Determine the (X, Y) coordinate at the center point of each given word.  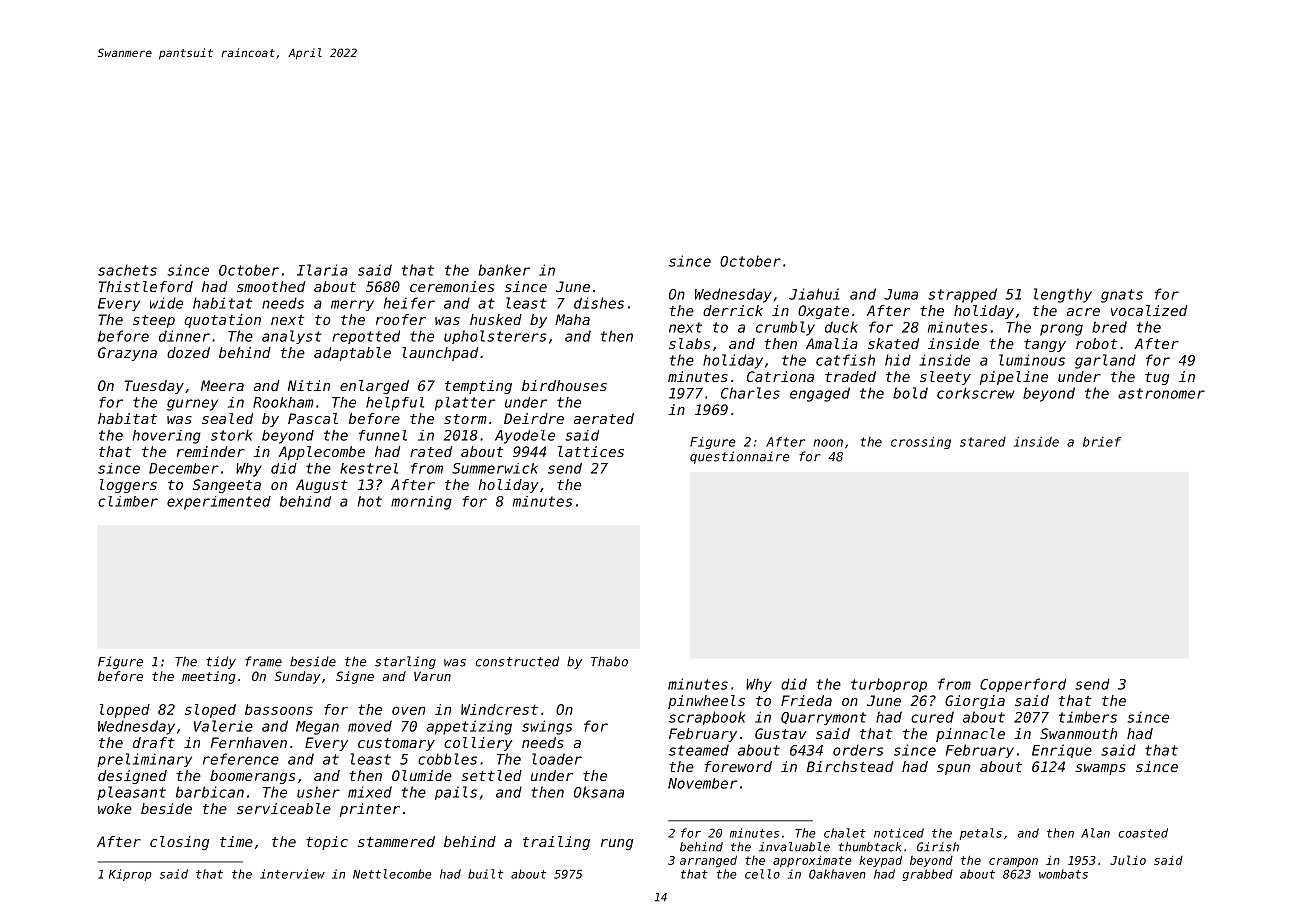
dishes (599, 303)
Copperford (1023, 685)
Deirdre (534, 418)
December (184, 468)
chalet (845, 833)
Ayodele (525, 437)
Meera (222, 385)
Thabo (609, 661)
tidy (221, 662)
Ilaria (322, 270)
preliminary (144, 760)
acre (1083, 312)
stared (983, 442)
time (236, 841)
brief (1102, 442)
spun (953, 769)
